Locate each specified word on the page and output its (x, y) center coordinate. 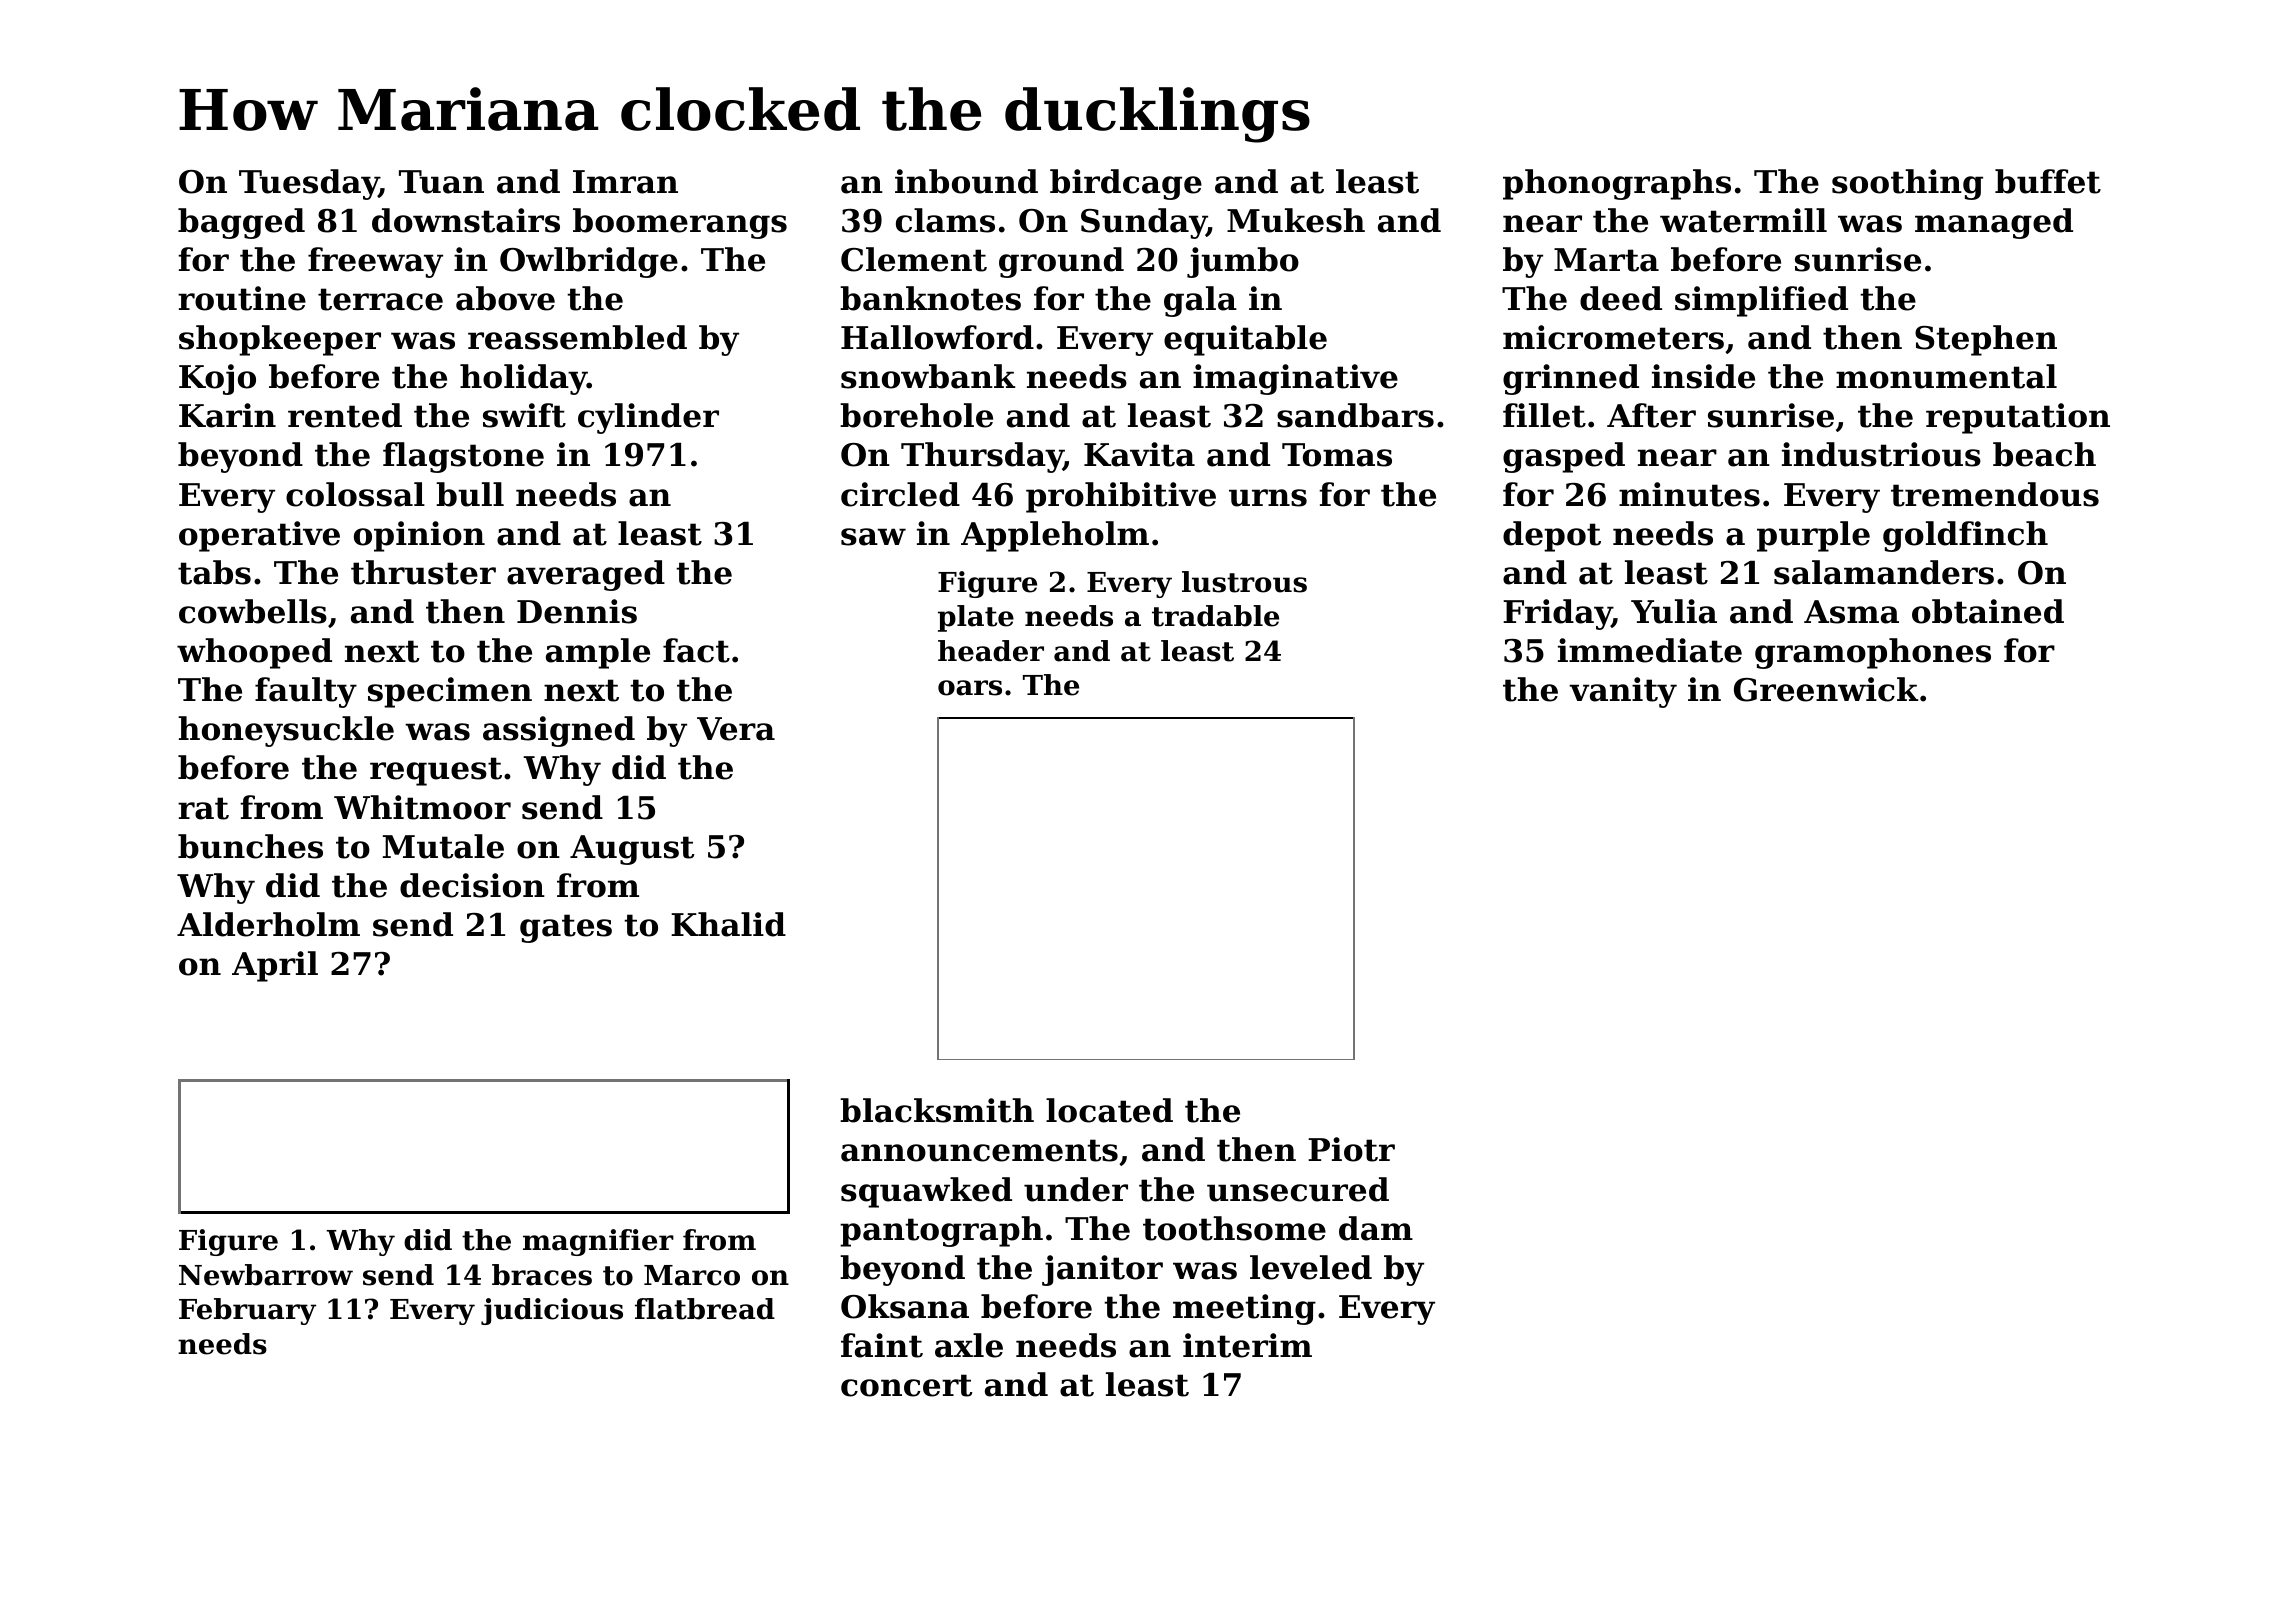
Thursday (982, 457)
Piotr (1351, 1149)
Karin (227, 415)
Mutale (443, 846)
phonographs (1617, 184)
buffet (2048, 181)
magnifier (598, 1242)
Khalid (728, 924)
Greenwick (1826, 689)
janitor (1102, 1270)
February (247, 1311)
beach (2044, 454)
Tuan (441, 182)
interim (1247, 1345)
